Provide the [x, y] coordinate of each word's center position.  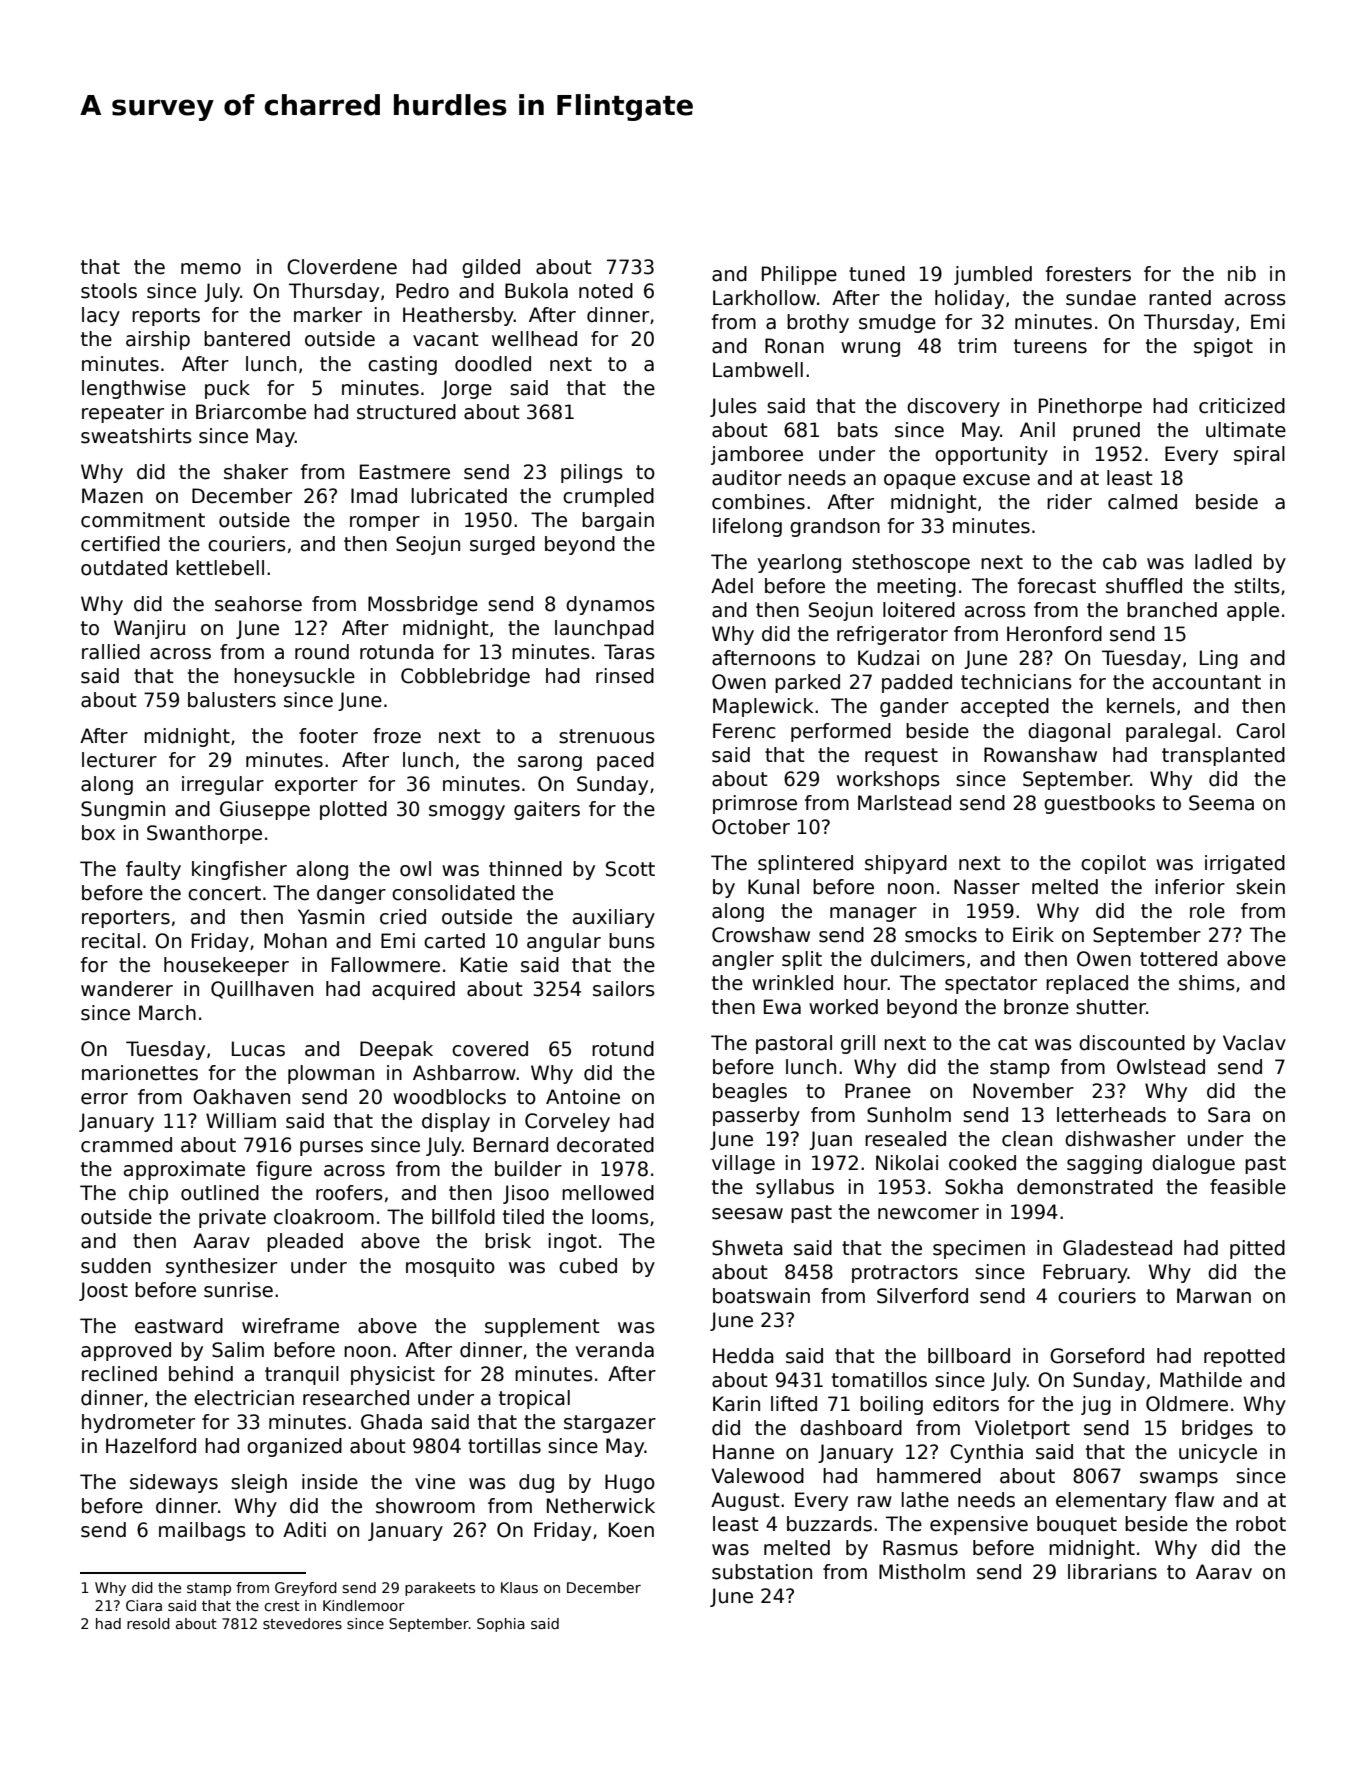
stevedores [302, 1623]
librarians [1112, 1572]
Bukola [536, 291]
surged [502, 545]
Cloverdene [342, 267]
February [1085, 1273]
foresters [1088, 274]
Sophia [501, 1625]
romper [385, 523]
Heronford [1054, 634]
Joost [103, 1291]
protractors [905, 1274]
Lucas [258, 1049]
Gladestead [1117, 1248]
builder [528, 1169]
